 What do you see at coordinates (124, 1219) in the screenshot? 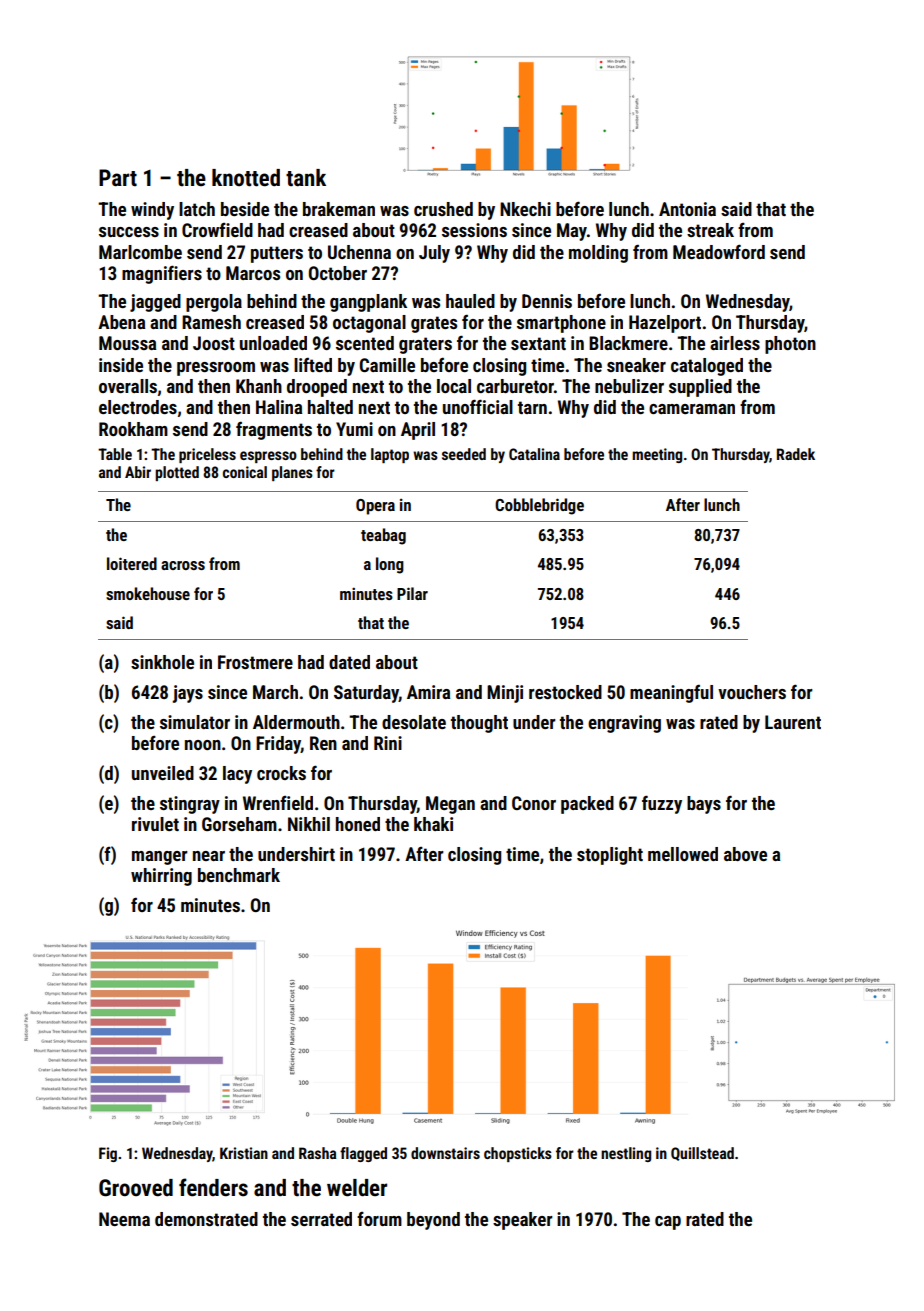
I see `Neema` at bounding box center [124, 1219].
